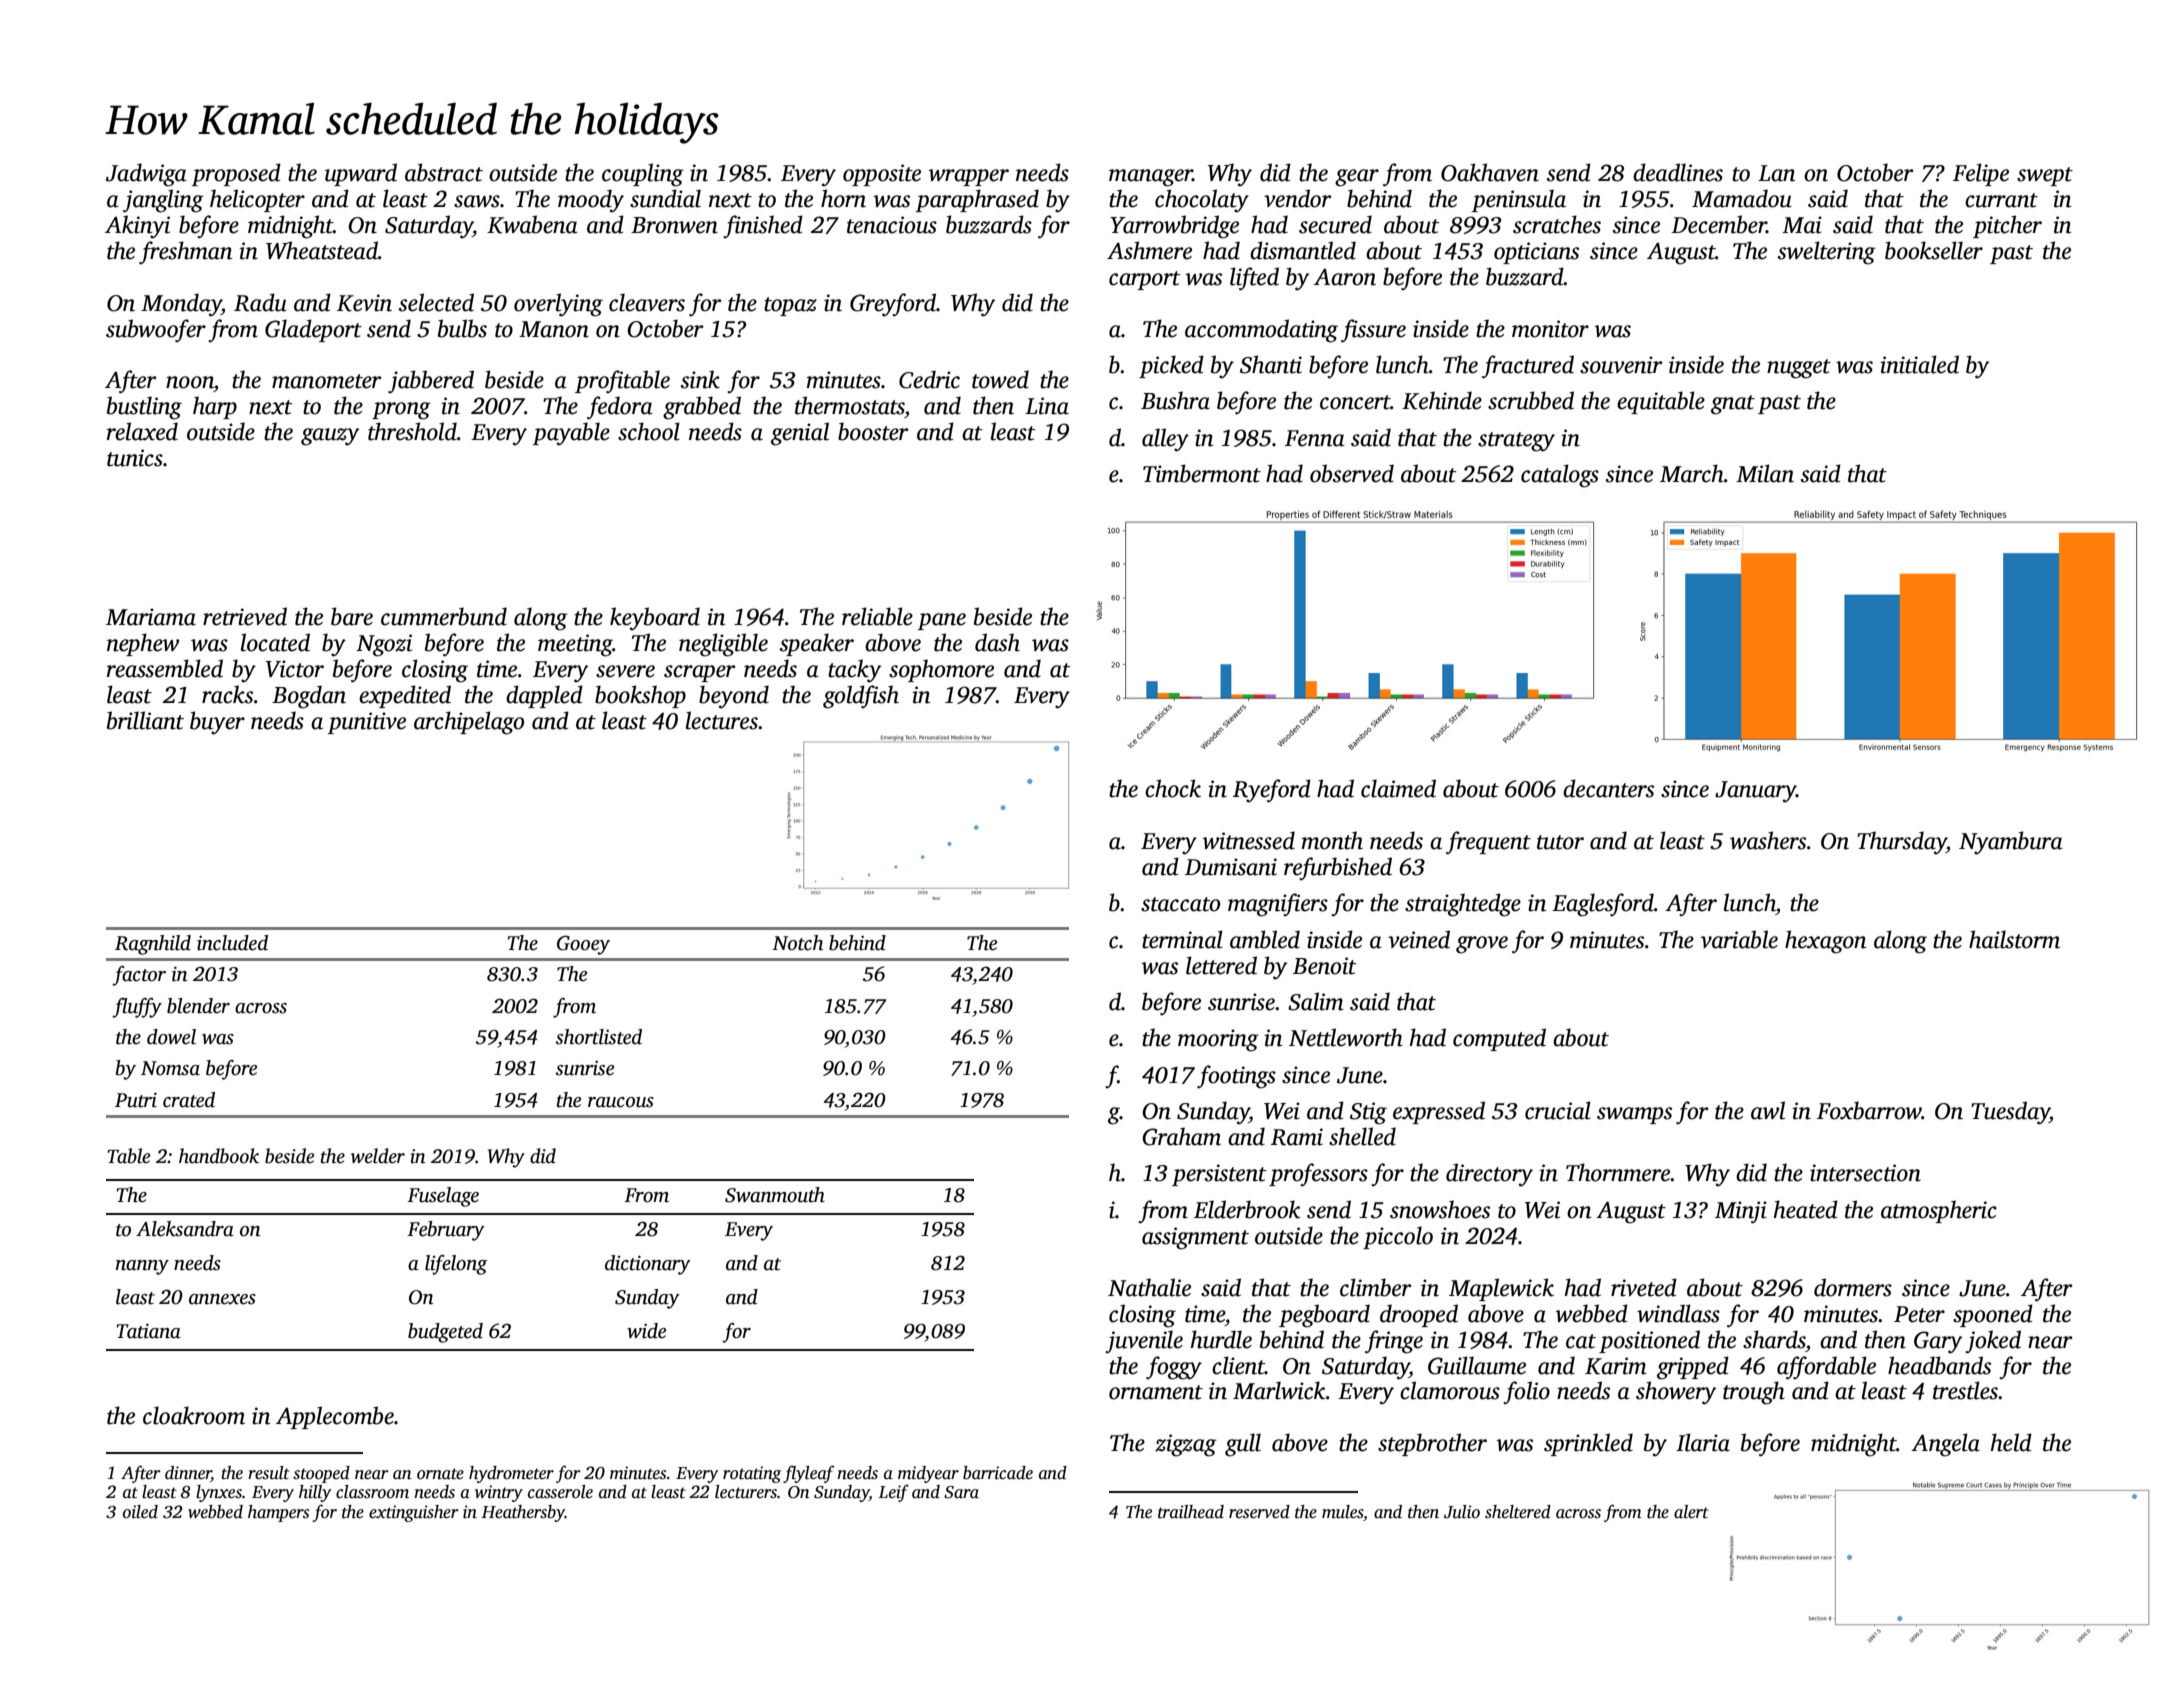  What do you see at coordinates (583, 945) in the document?
I see `Gooey` at bounding box center [583, 945].
